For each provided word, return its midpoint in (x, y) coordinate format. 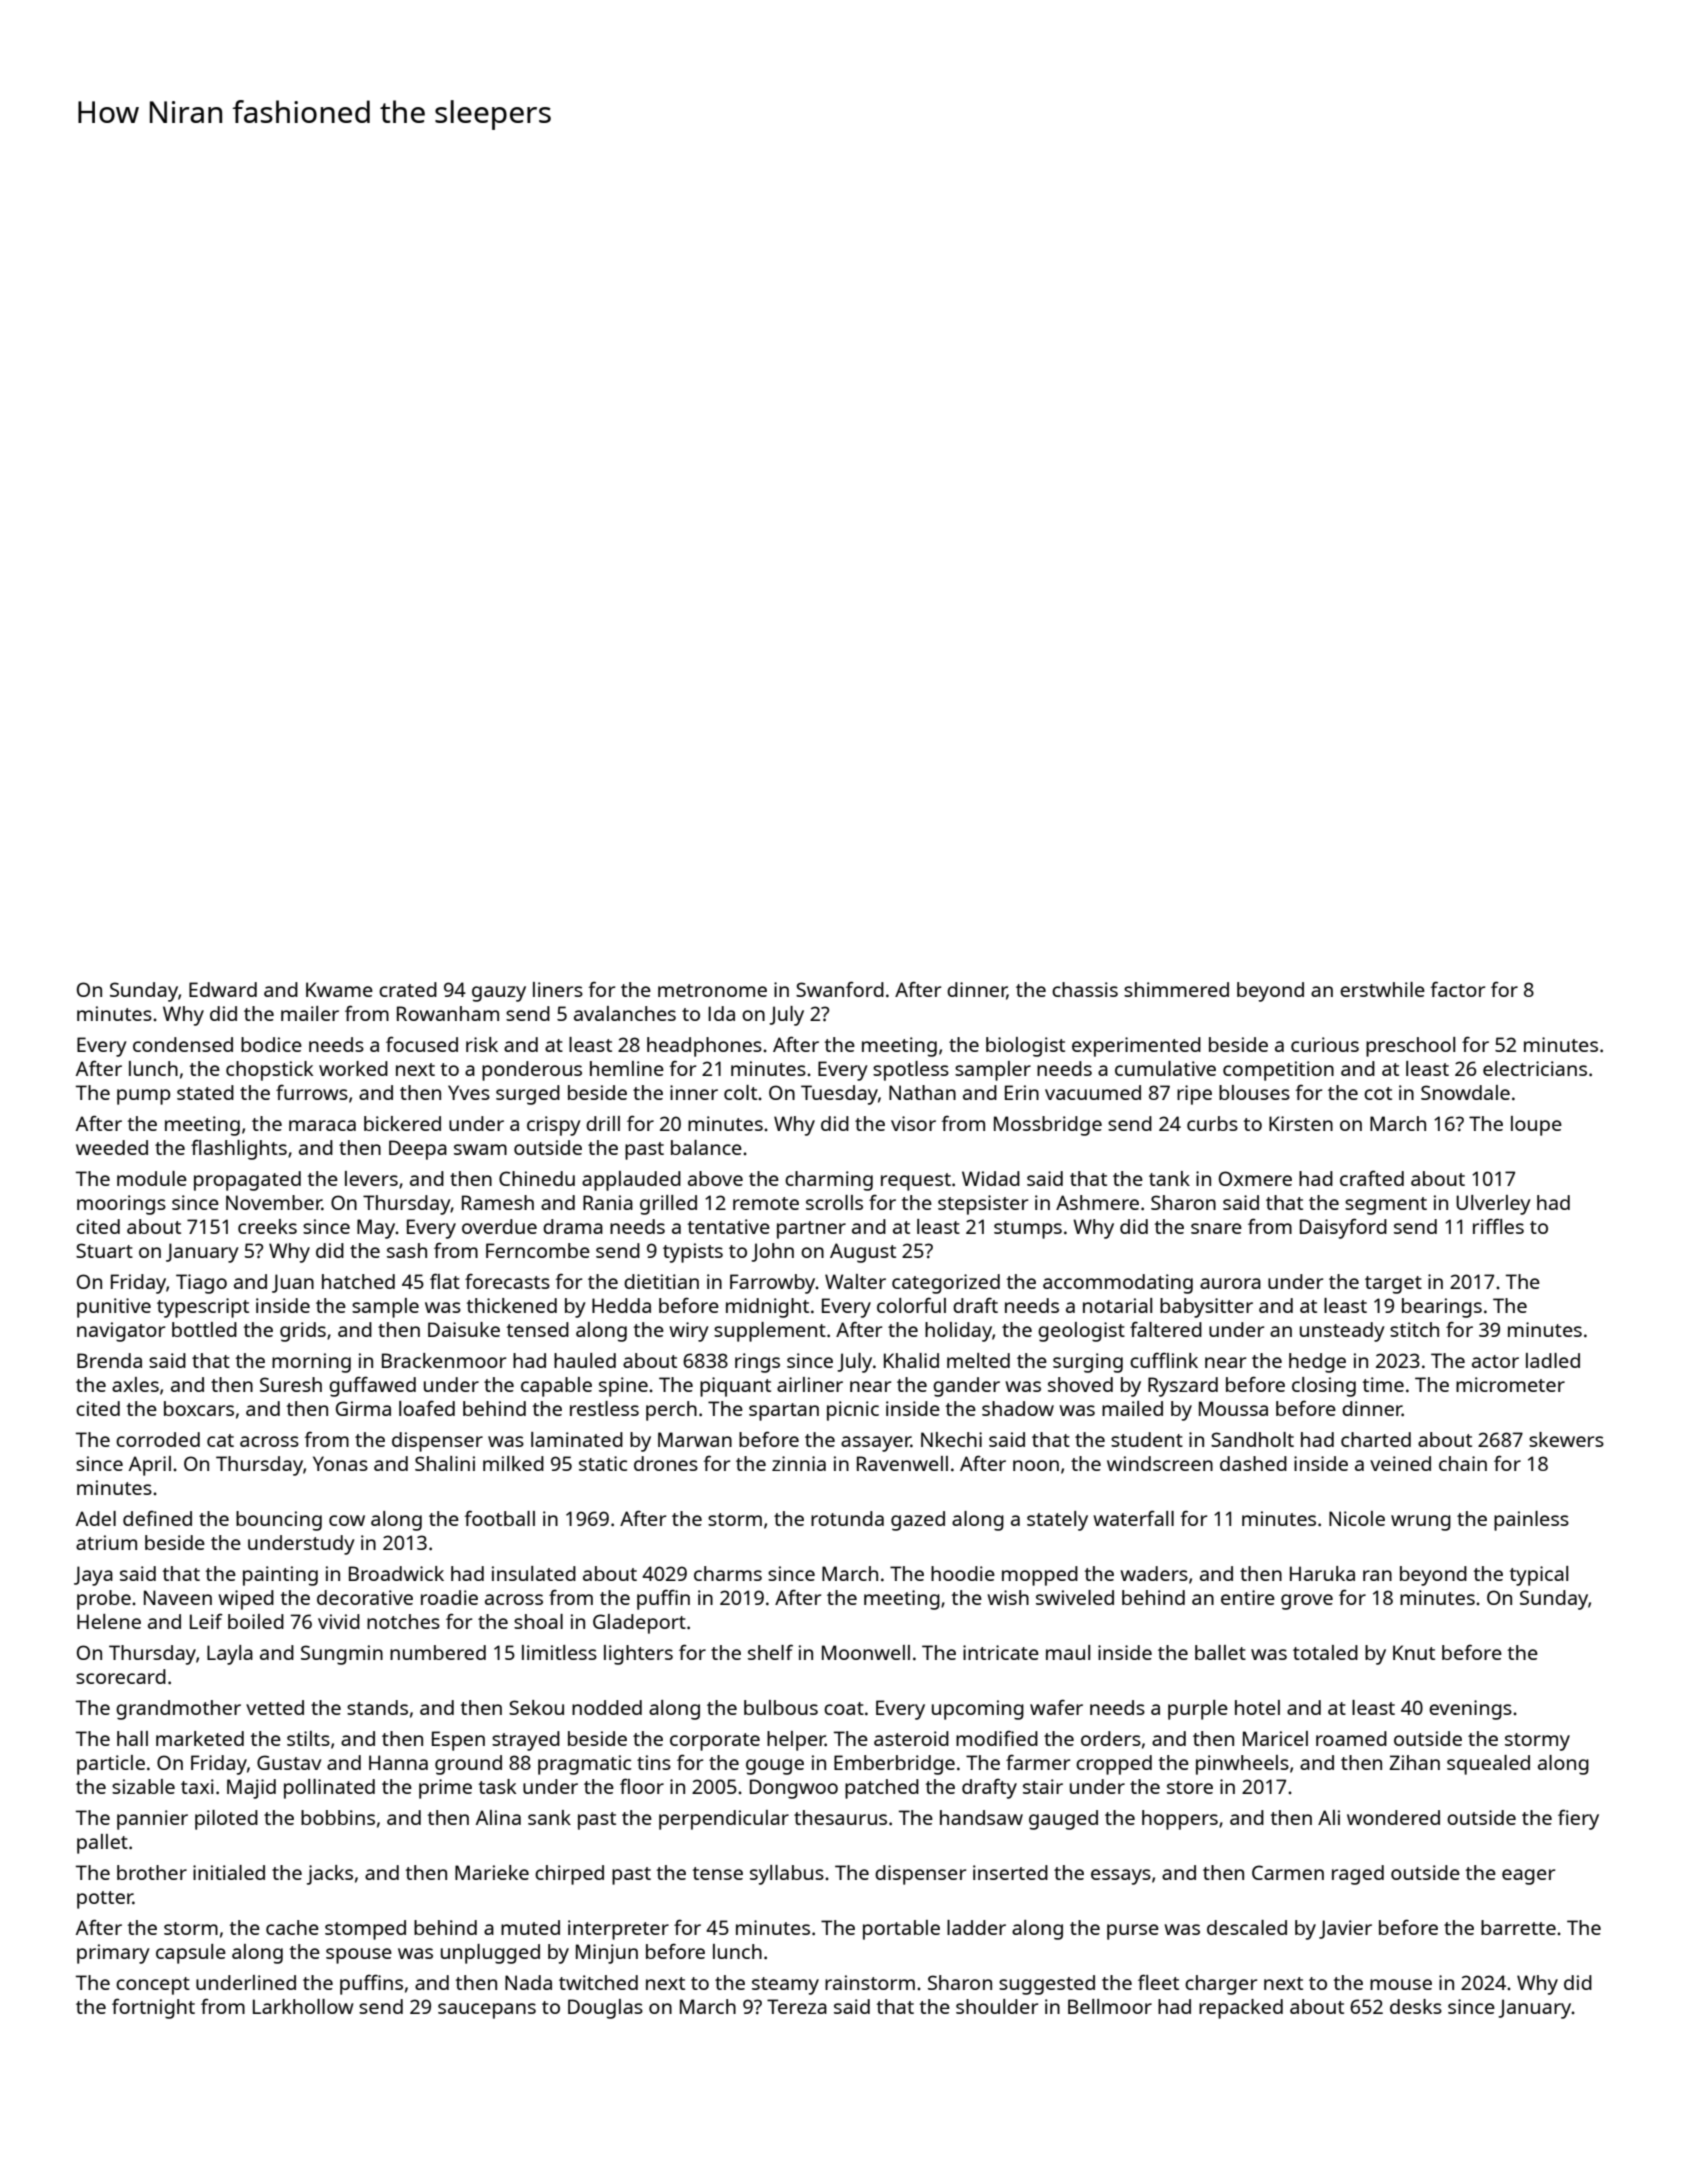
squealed (1488, 1765)
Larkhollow (303, 2006)
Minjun (607, 1954)
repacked (1241, 2009)
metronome (712, 990)
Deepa (418, 1150)
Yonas (340, 1463)
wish (1008, 1597)
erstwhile (1382, 989)
